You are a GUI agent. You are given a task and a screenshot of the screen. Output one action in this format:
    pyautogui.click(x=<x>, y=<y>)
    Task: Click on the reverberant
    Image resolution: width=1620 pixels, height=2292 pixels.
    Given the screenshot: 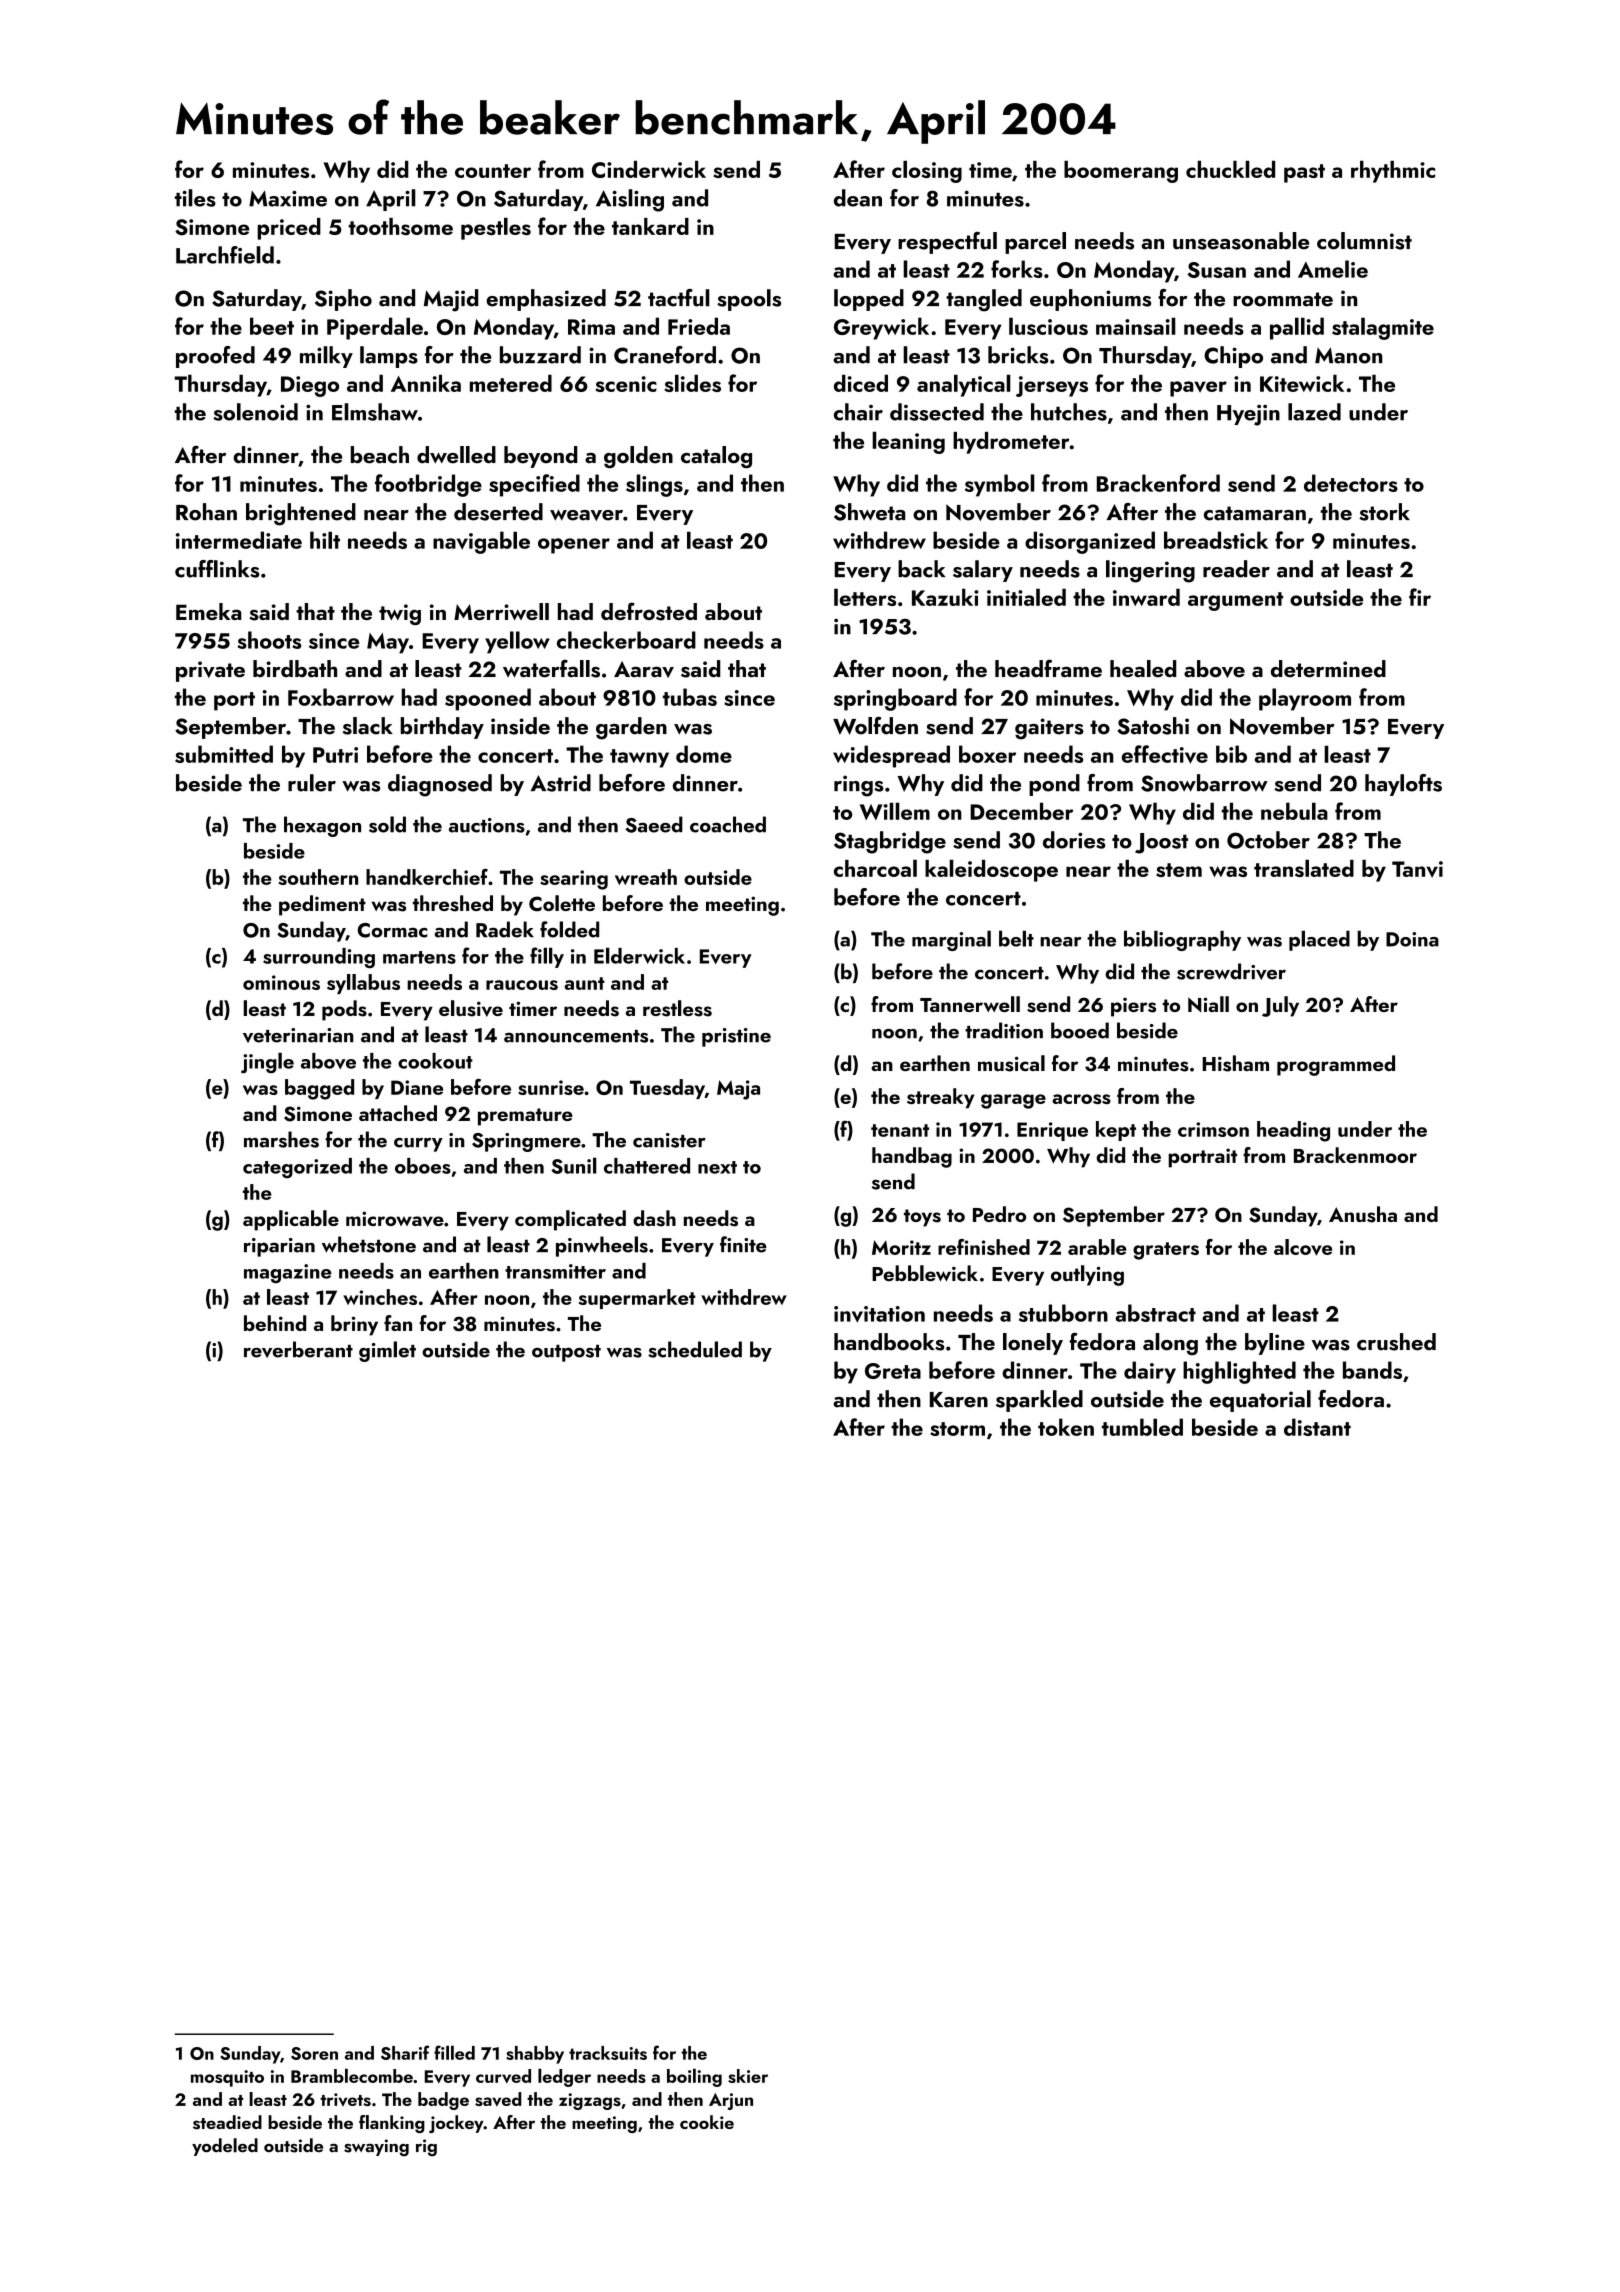 What is the action you would take?
    pyautogui.click(x=298, y=1349)
